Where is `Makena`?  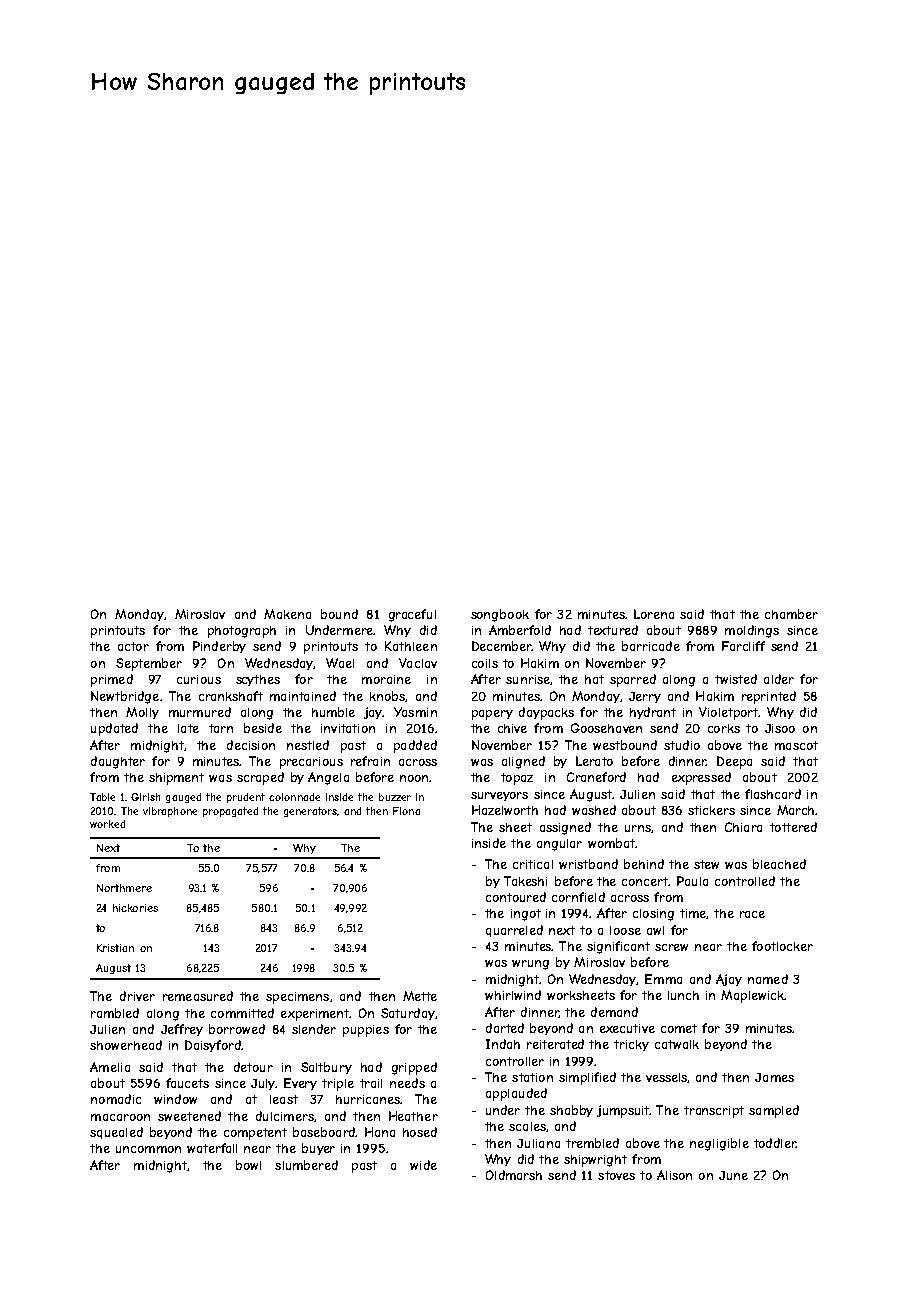 Makena is located at coordinates (287, 614).
